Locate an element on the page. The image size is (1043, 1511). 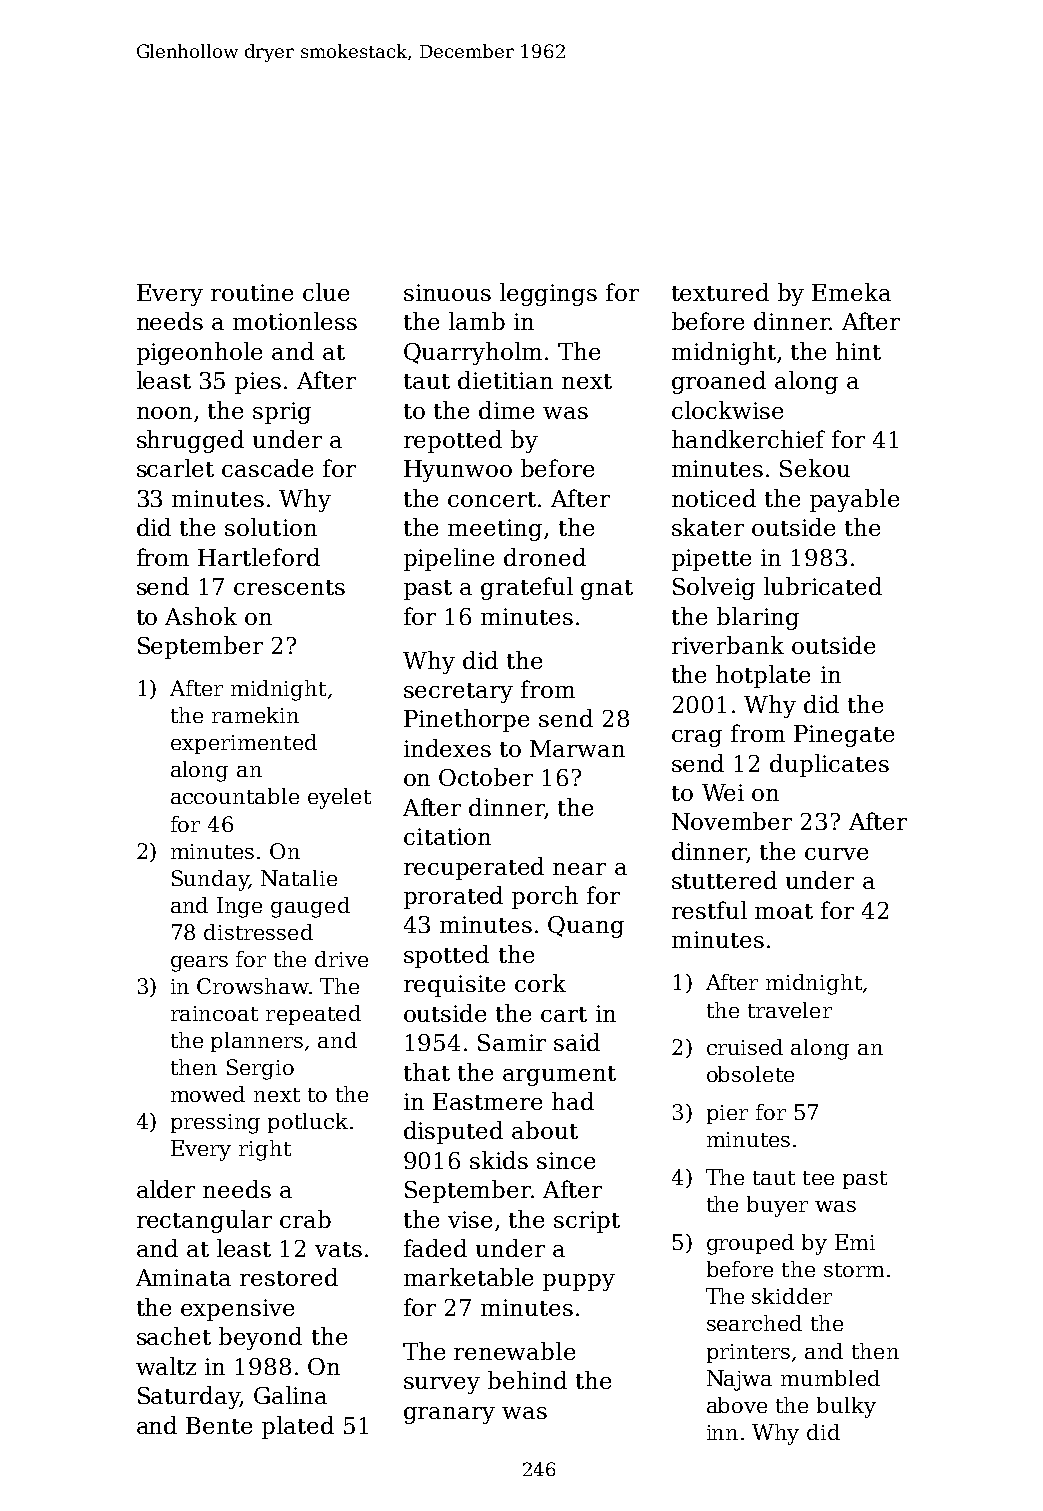
November is located at coordinates (732, 821).
